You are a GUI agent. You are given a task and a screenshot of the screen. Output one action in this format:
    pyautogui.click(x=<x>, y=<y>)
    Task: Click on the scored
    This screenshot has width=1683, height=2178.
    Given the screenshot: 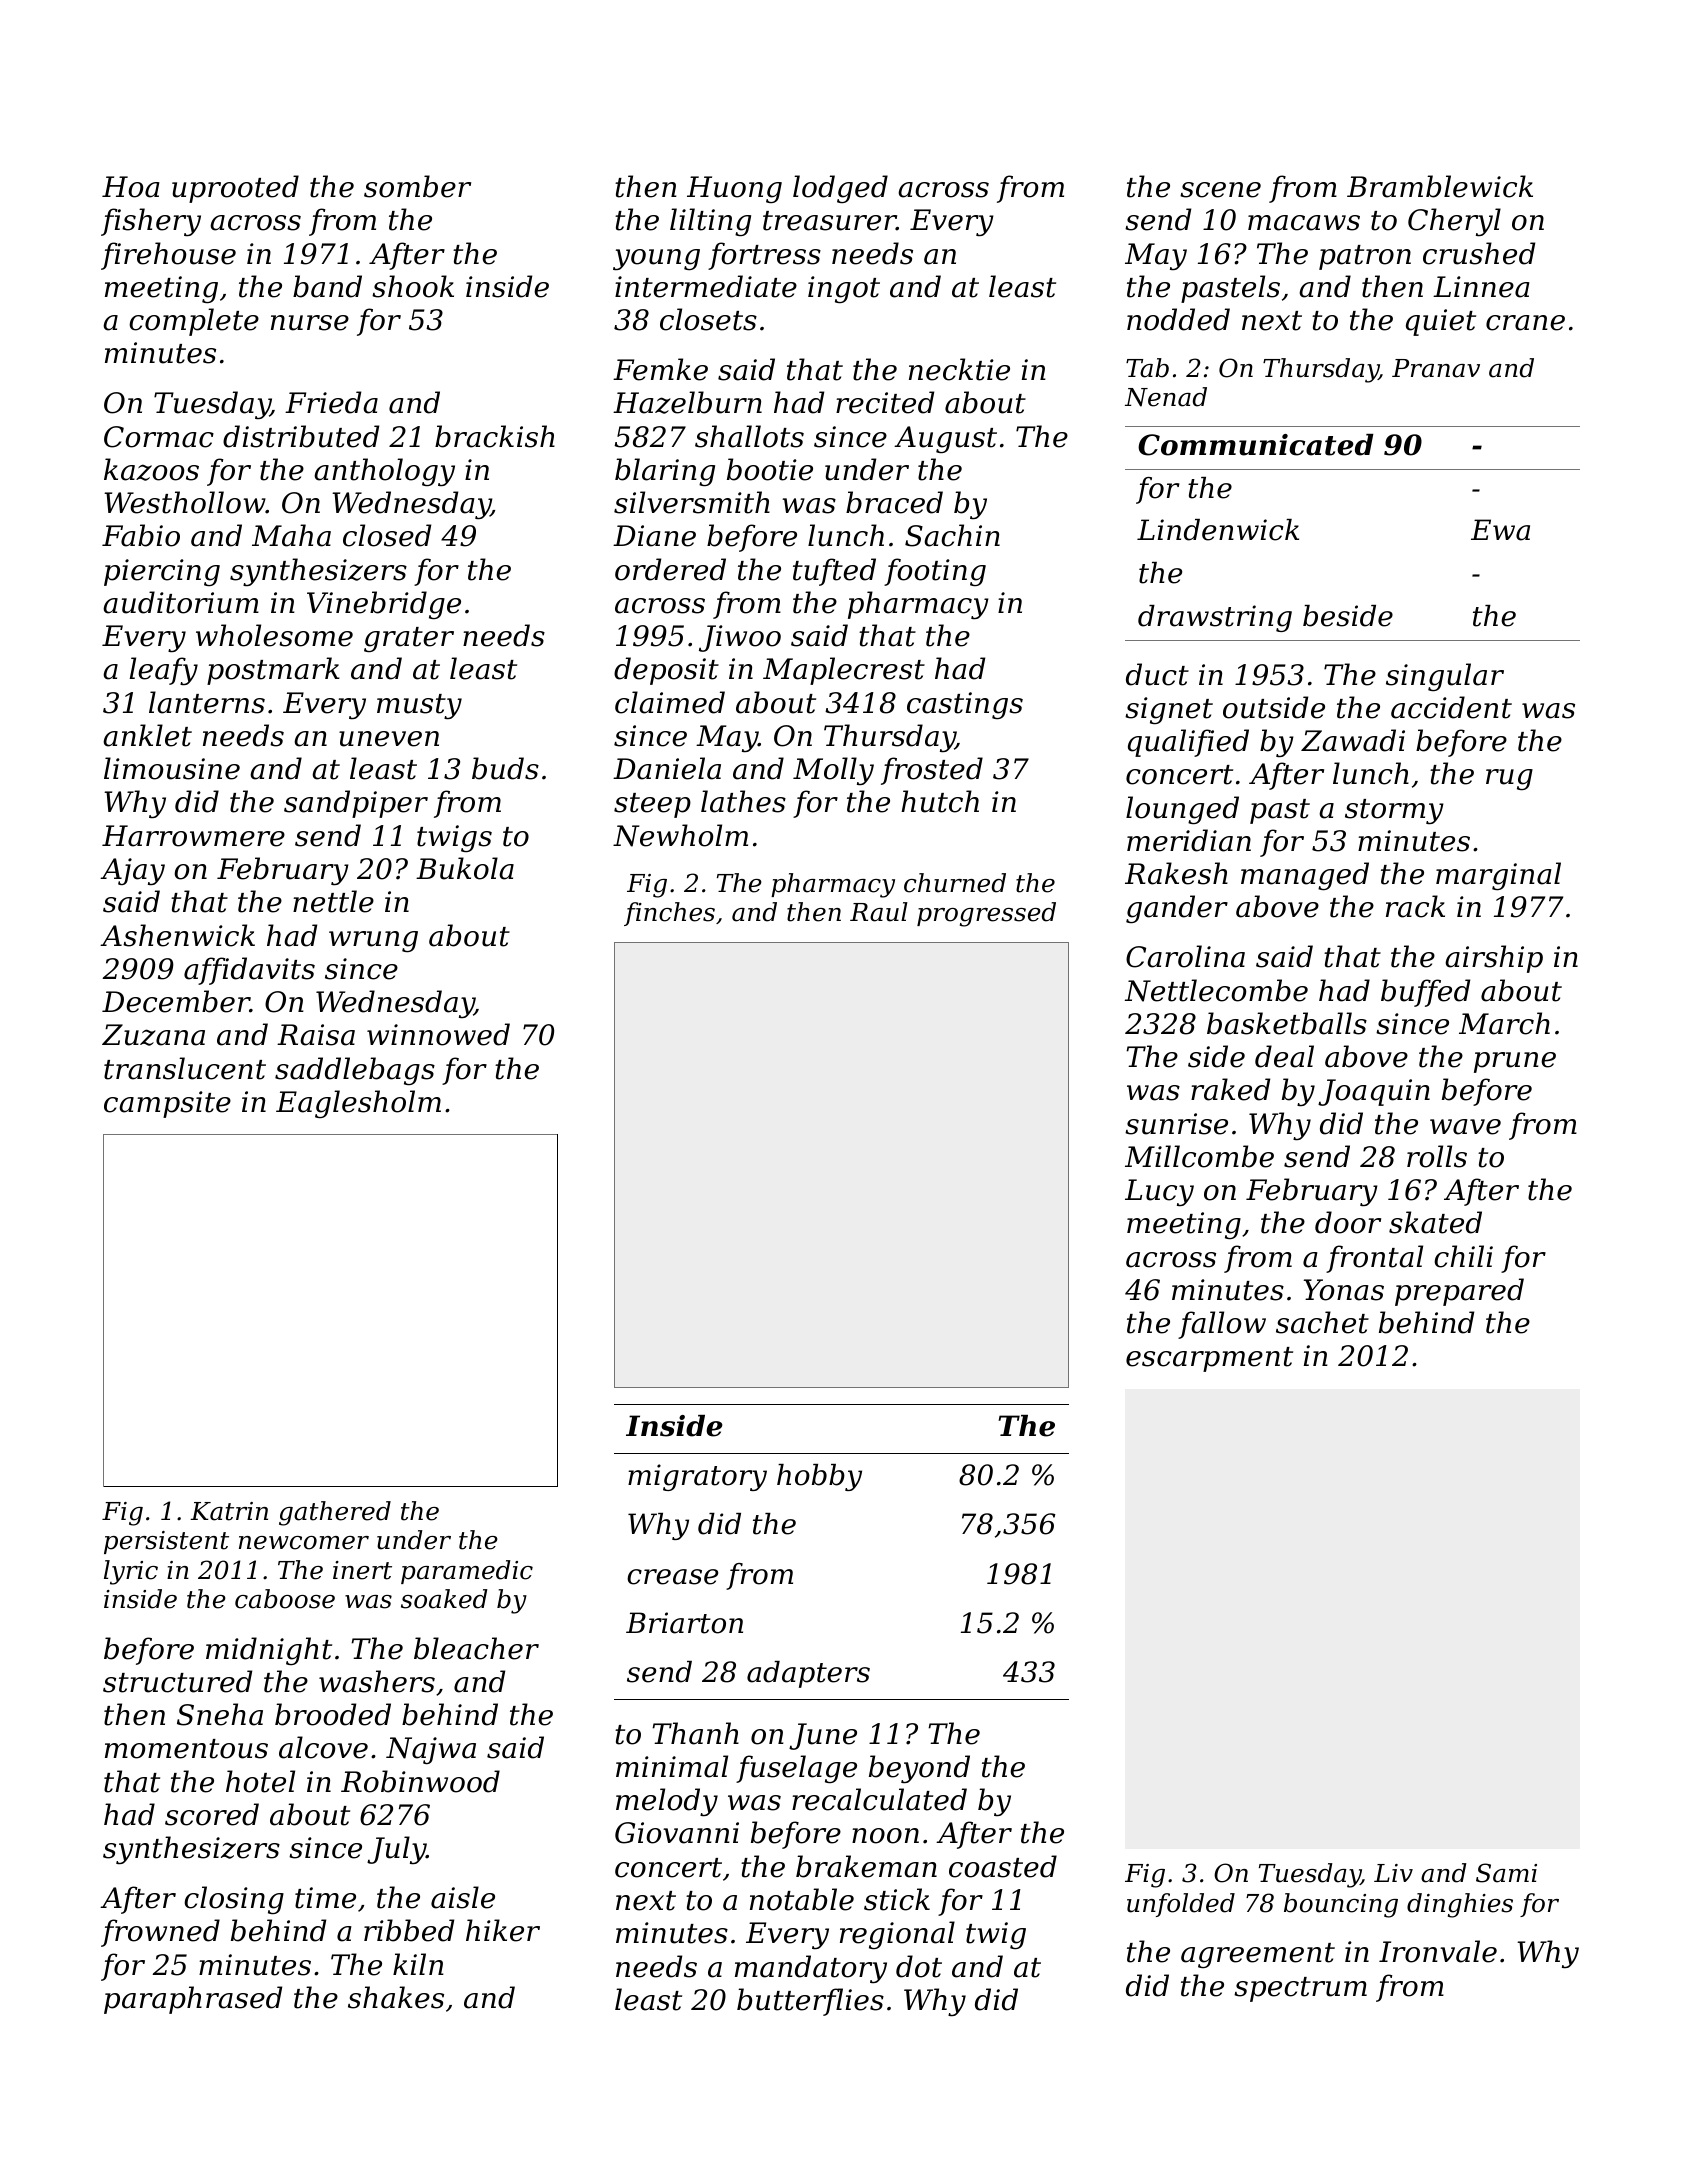 What is the action you would take?
    pyautogui.click(x=212, y=1814)
